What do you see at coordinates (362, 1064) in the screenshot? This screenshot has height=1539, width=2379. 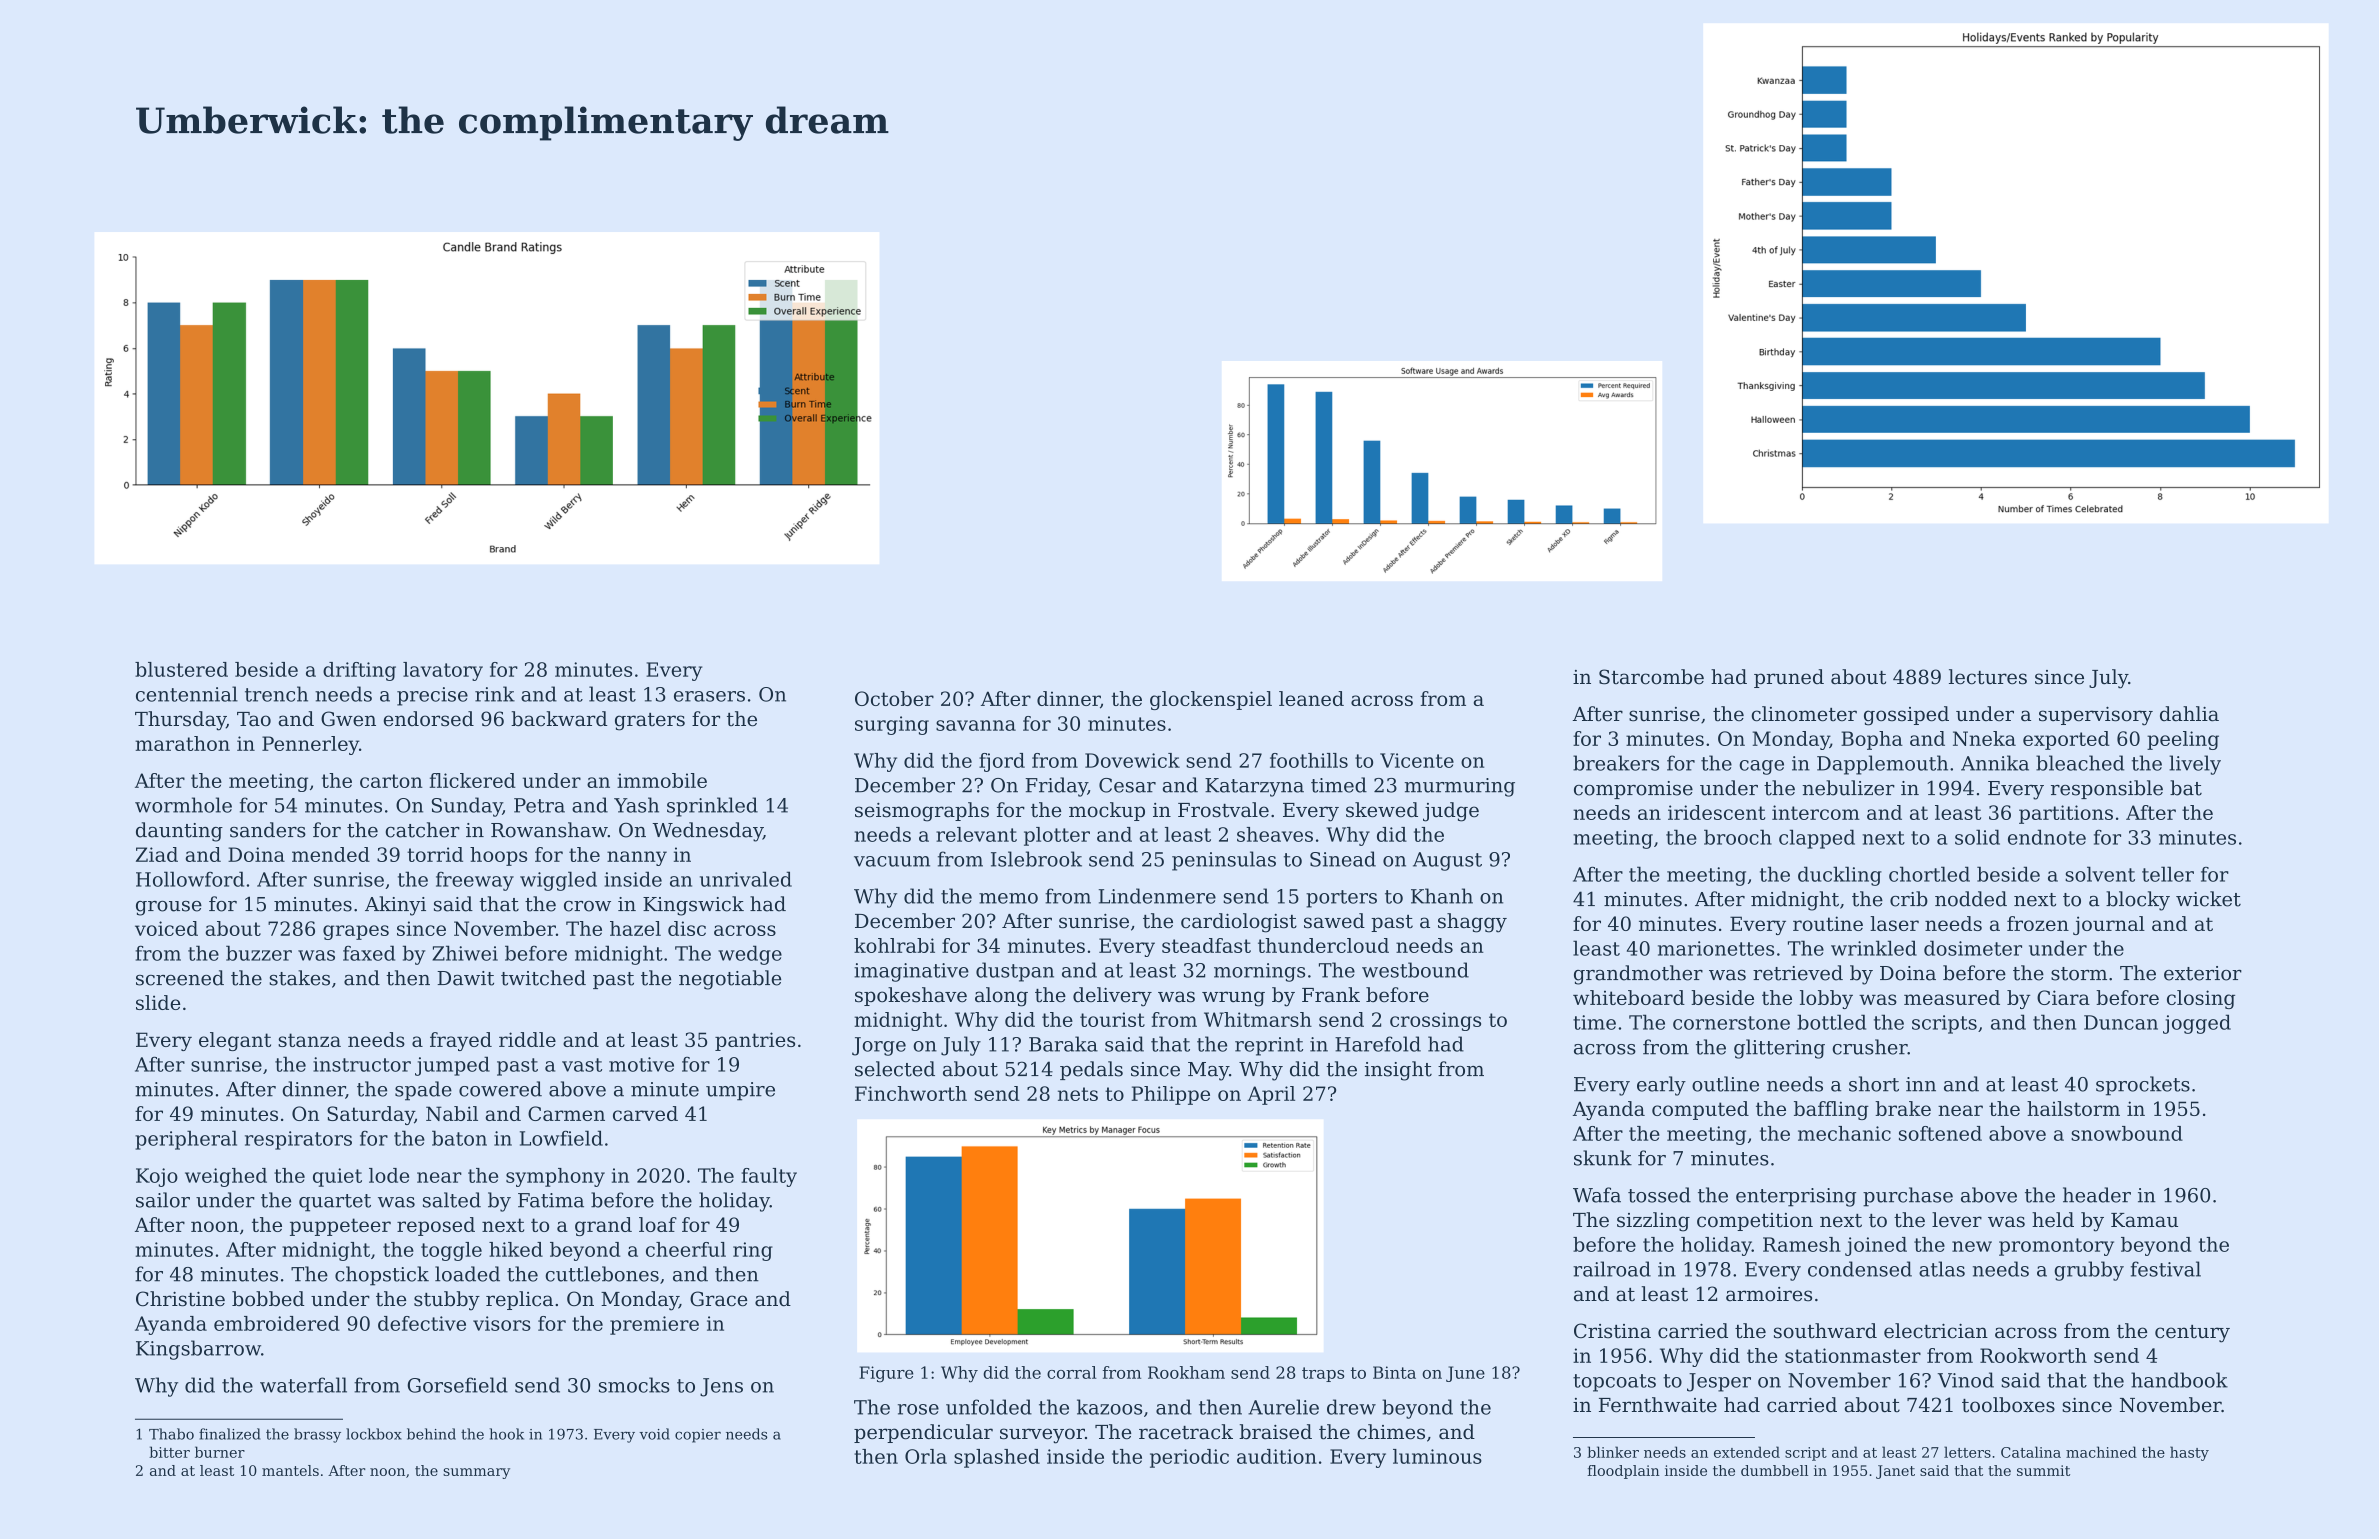 I see `instructor` at bounding box center [362, 1064].
